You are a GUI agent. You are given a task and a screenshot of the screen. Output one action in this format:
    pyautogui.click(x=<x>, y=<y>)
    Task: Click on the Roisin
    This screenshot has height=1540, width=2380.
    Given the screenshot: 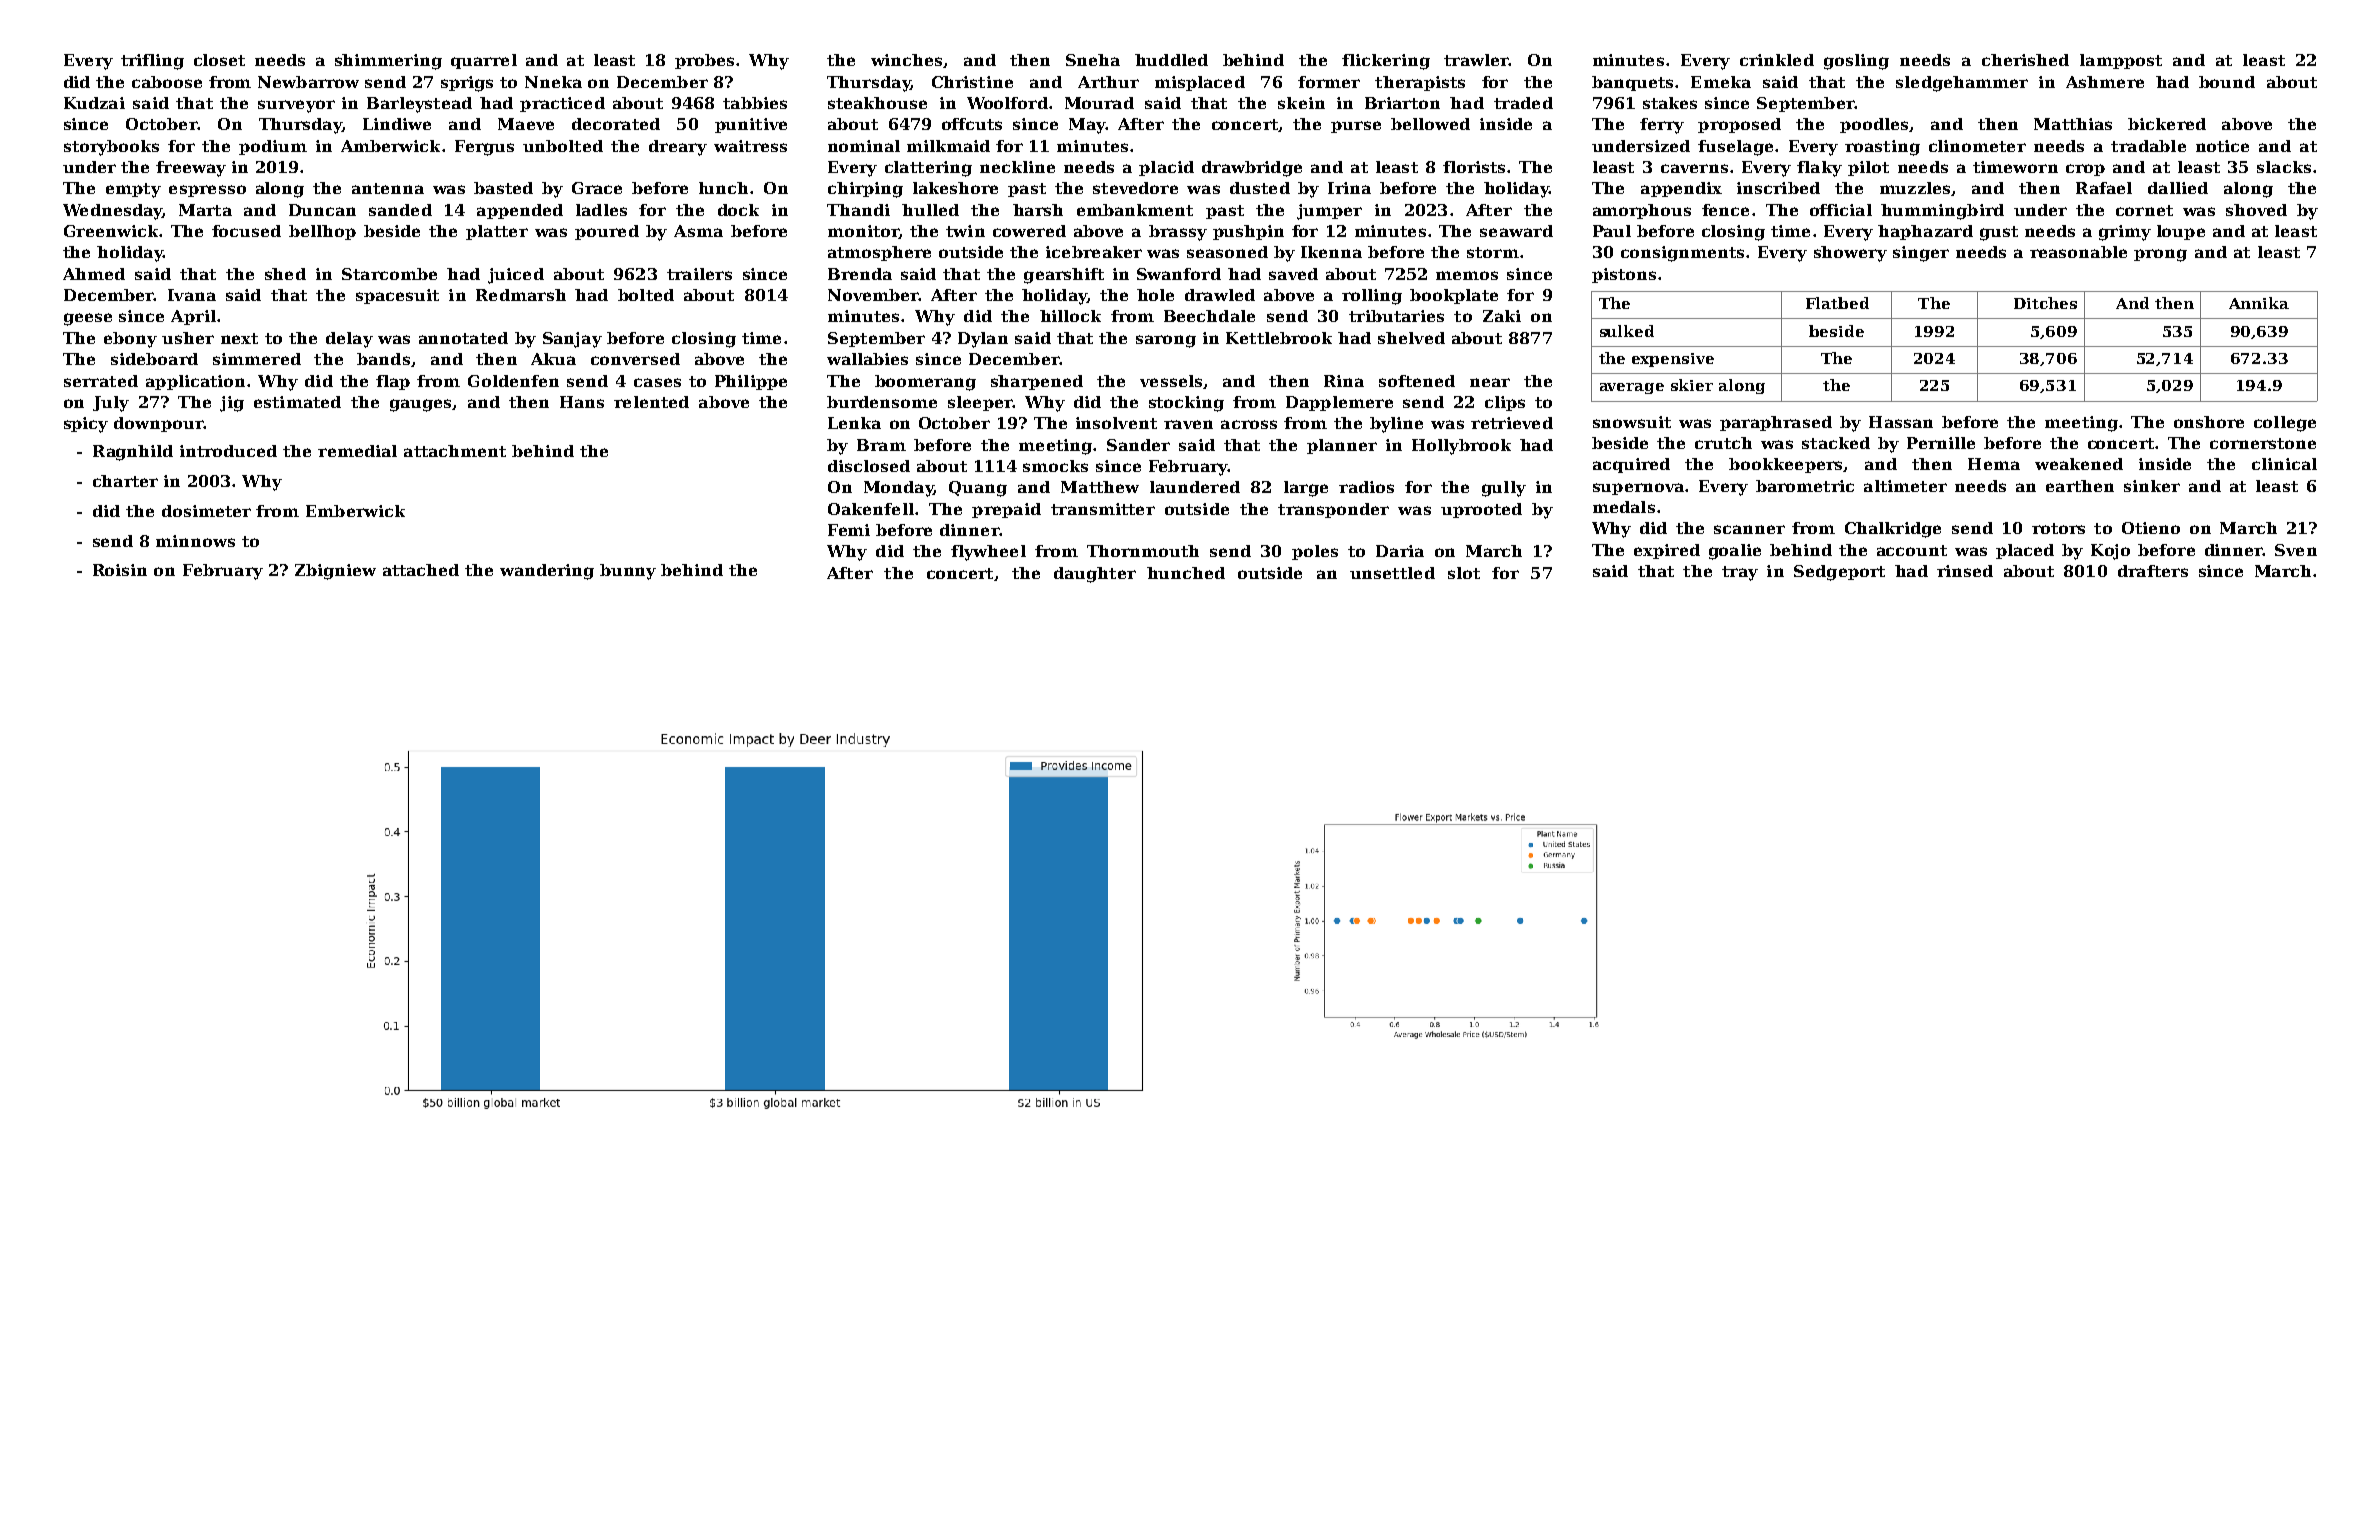 What is the action you would take?
    pyautogui.click(x=120, y=570)
